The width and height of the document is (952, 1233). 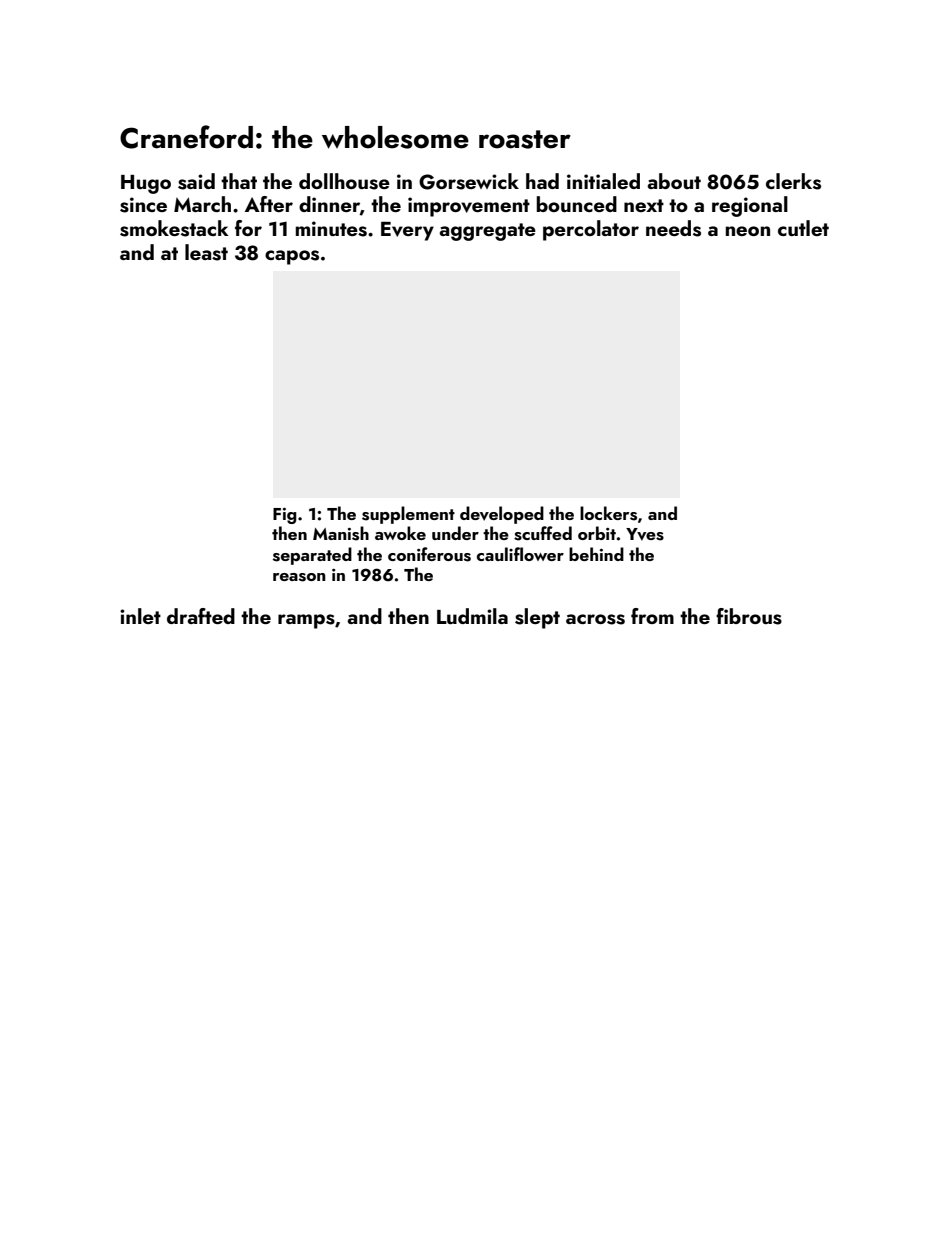 What do you see at coordinates (749, 616) in the document?
I see `fibrous` at bounding box center [749, 616].
